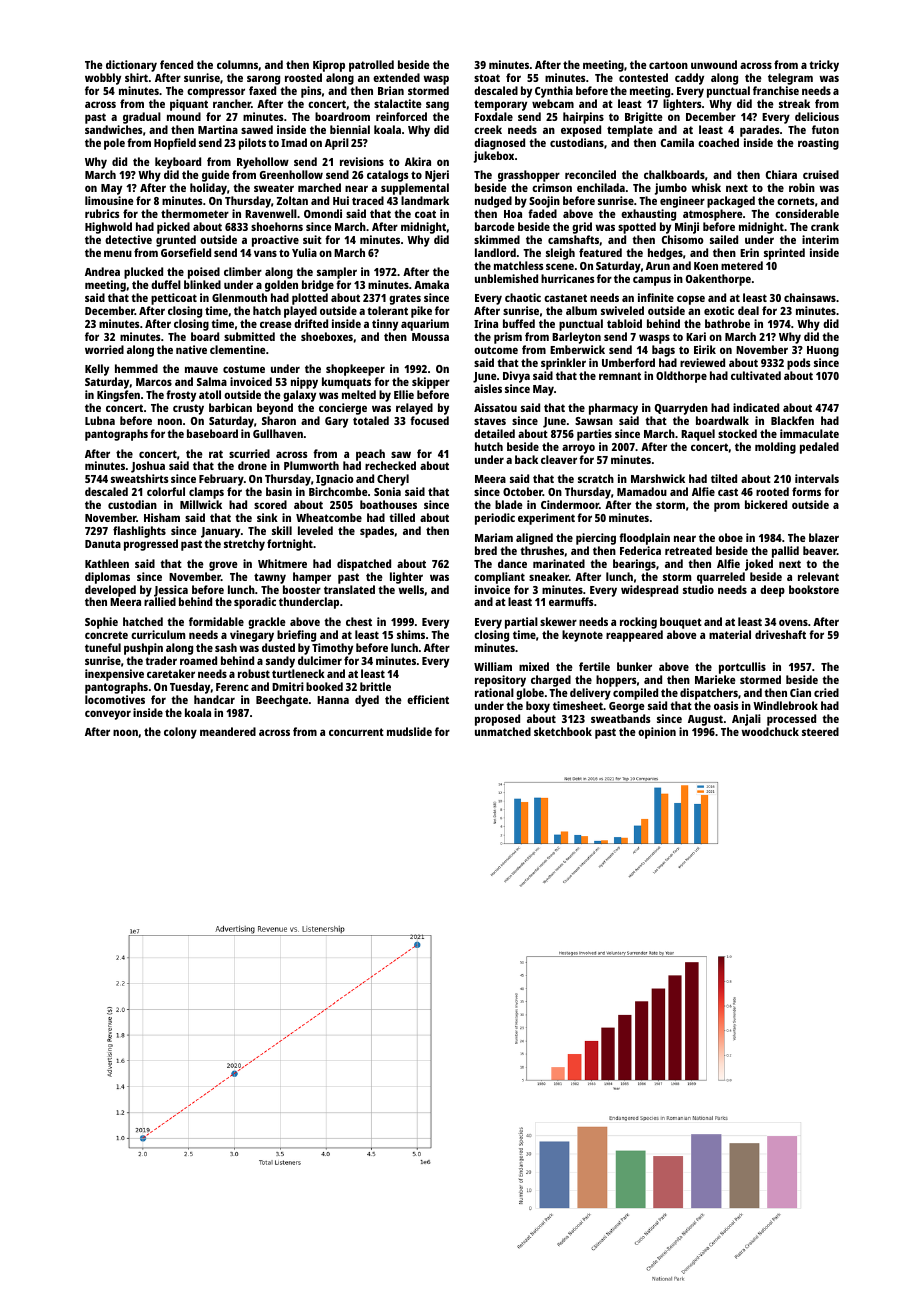  Describe the element at coordinates (730, 537) in the screenshot. I see `oboe` at that location.
